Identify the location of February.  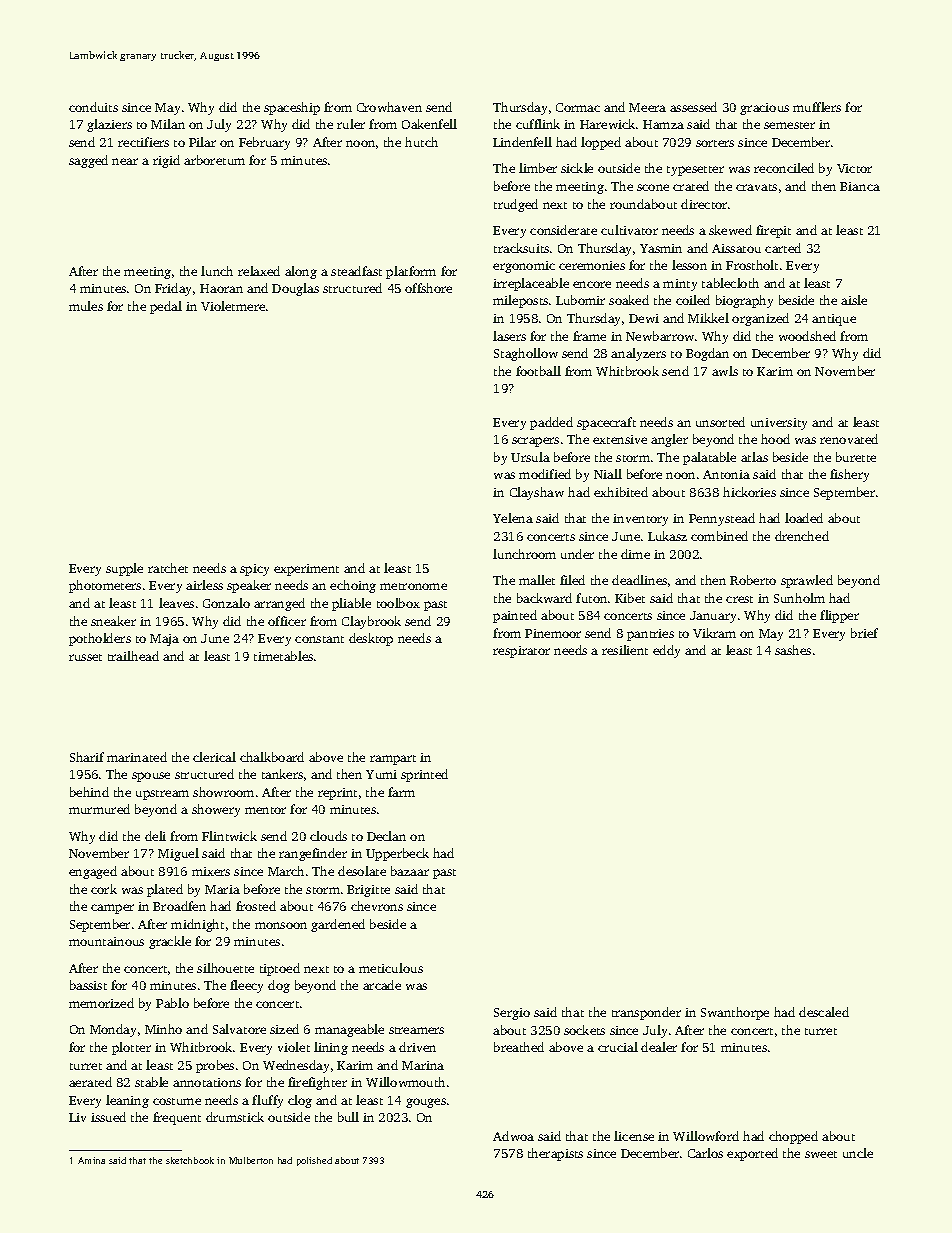
(264, 143).
